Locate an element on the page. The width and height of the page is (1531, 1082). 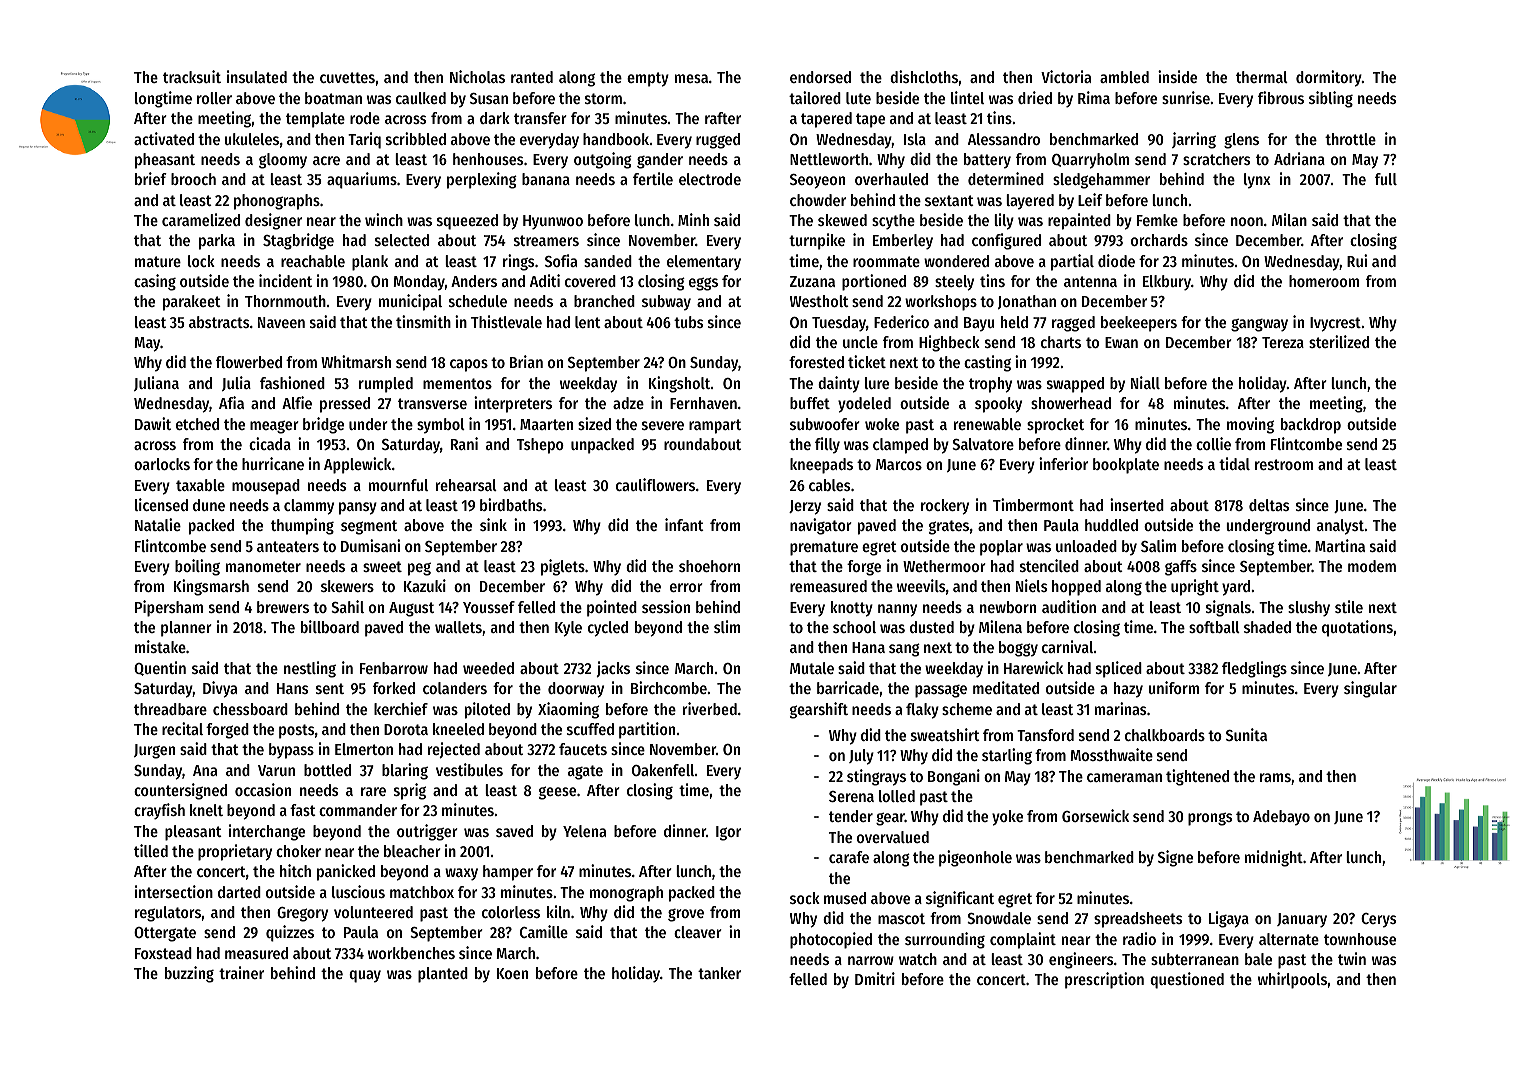
sprig is located at coordinates (410, 791).
